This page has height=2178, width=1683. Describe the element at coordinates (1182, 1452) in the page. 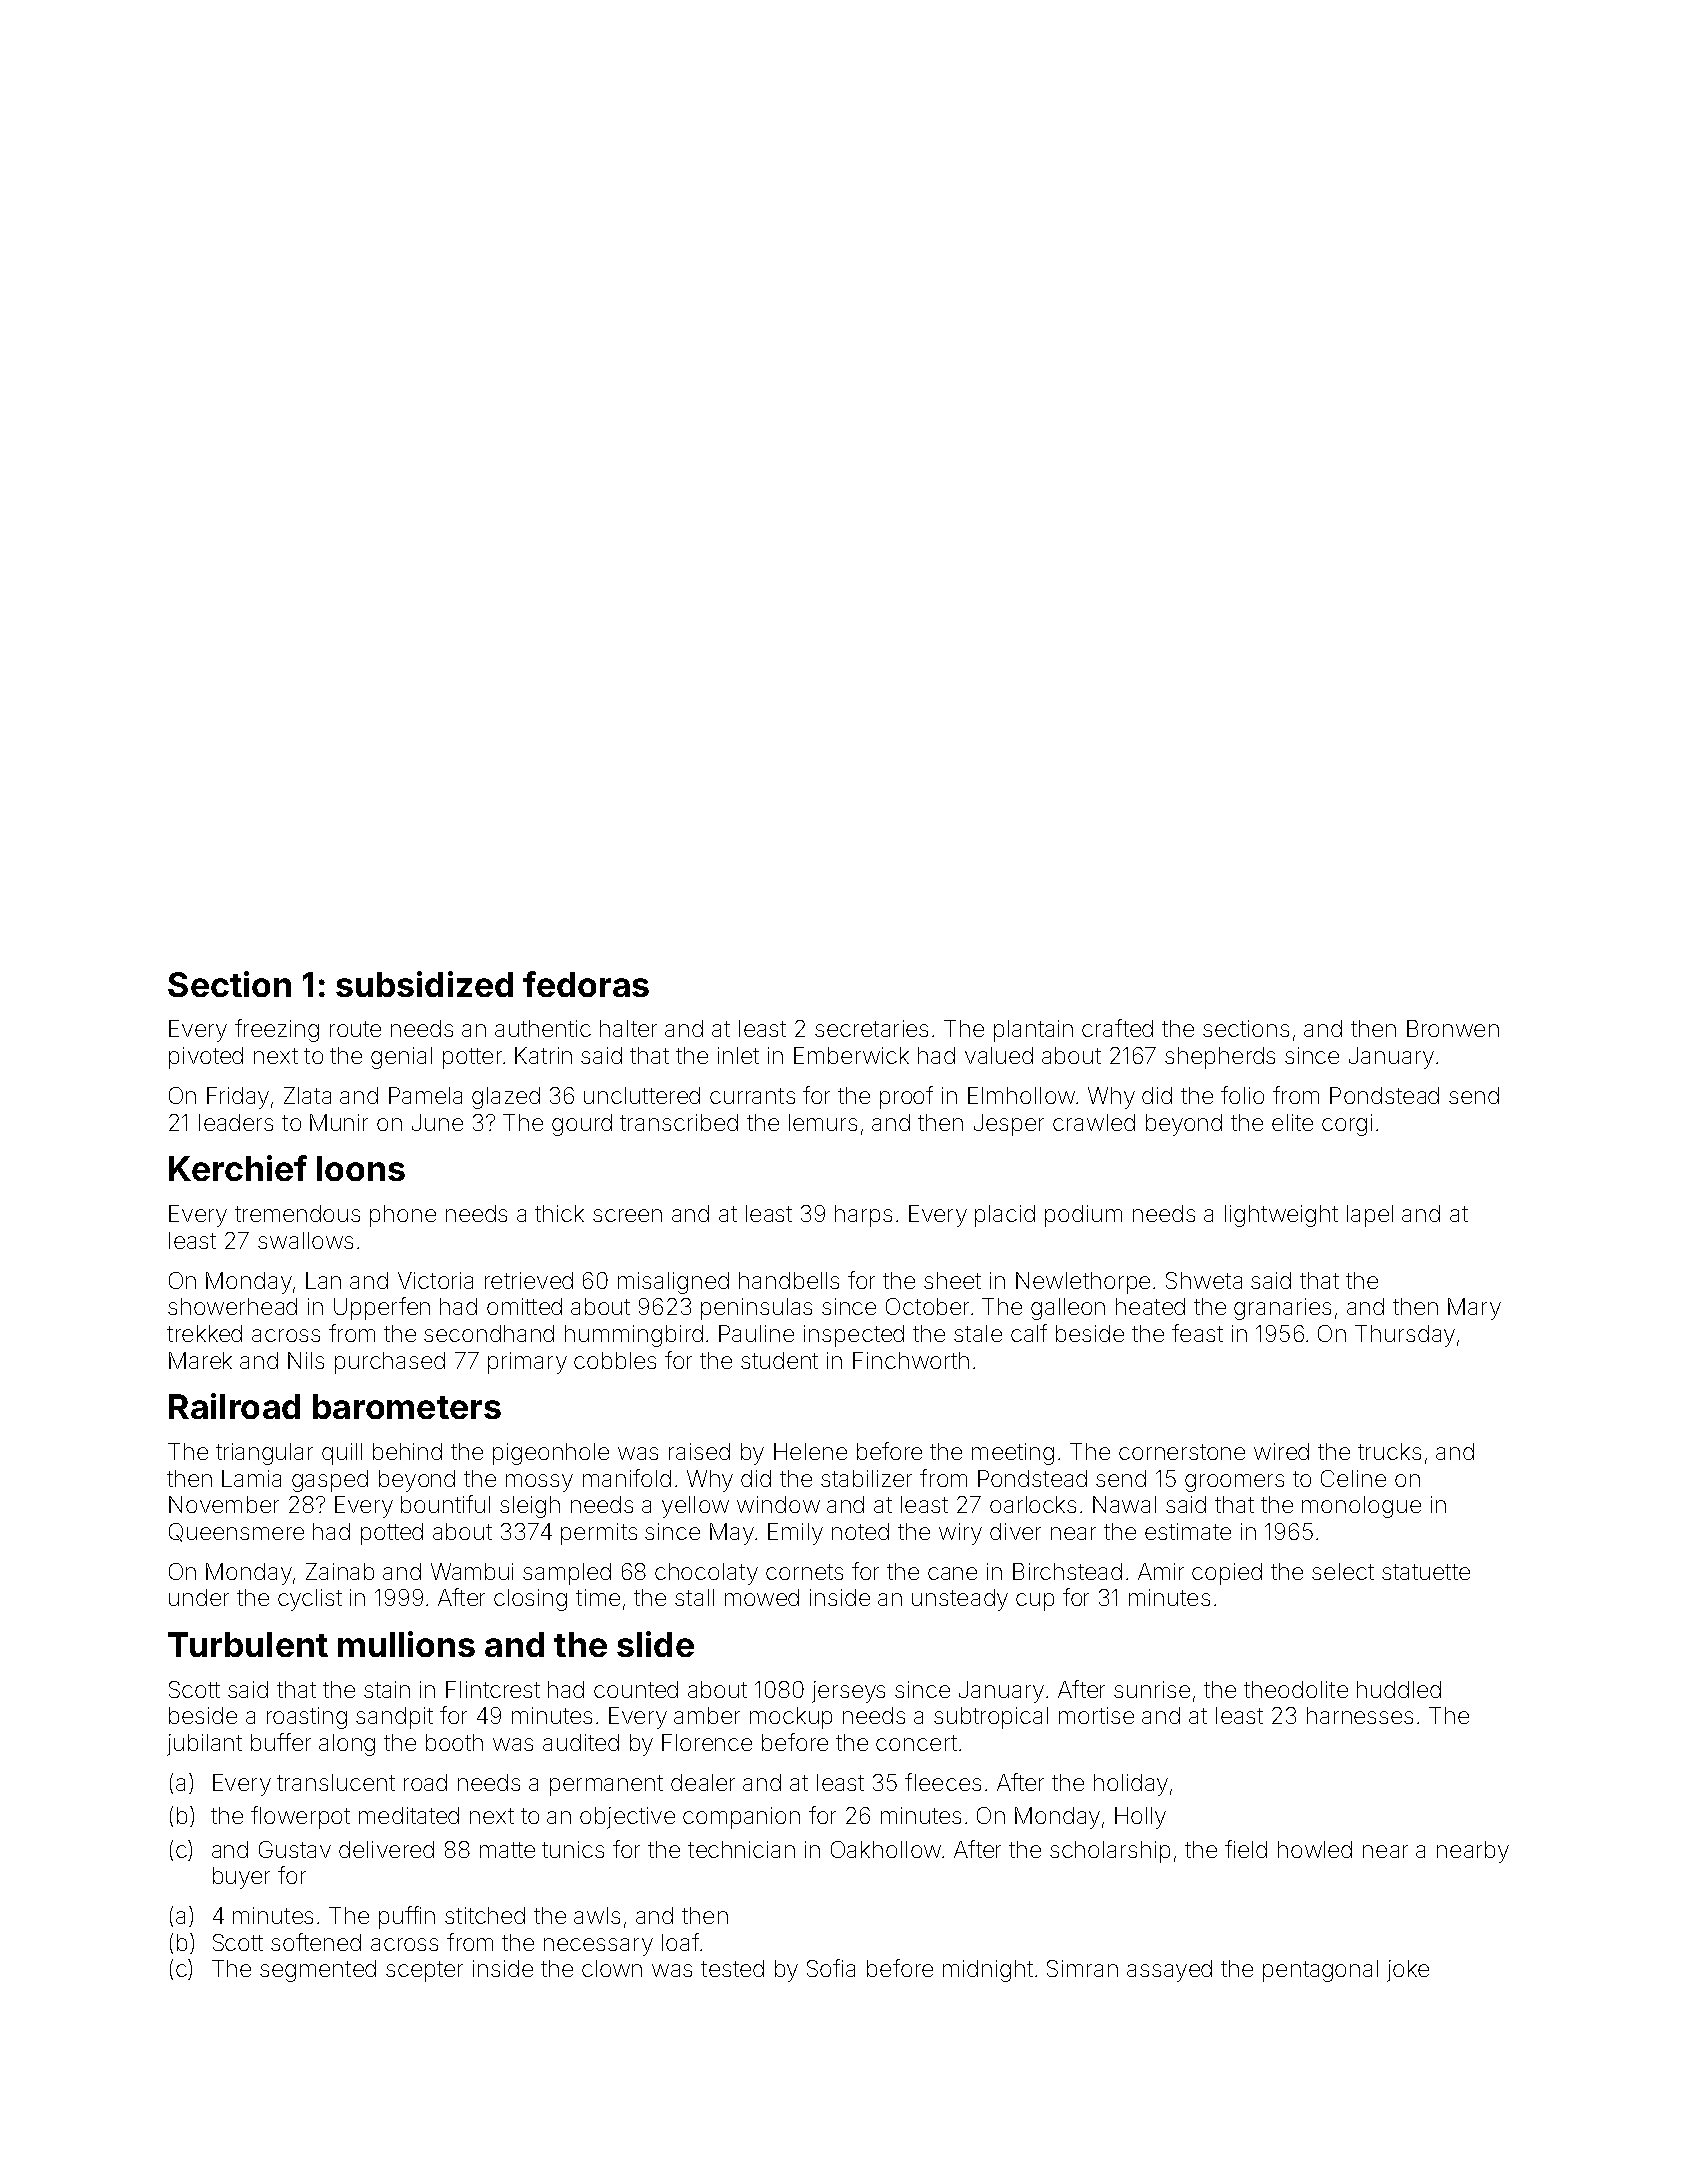

I see `cornerstone` at that location.
